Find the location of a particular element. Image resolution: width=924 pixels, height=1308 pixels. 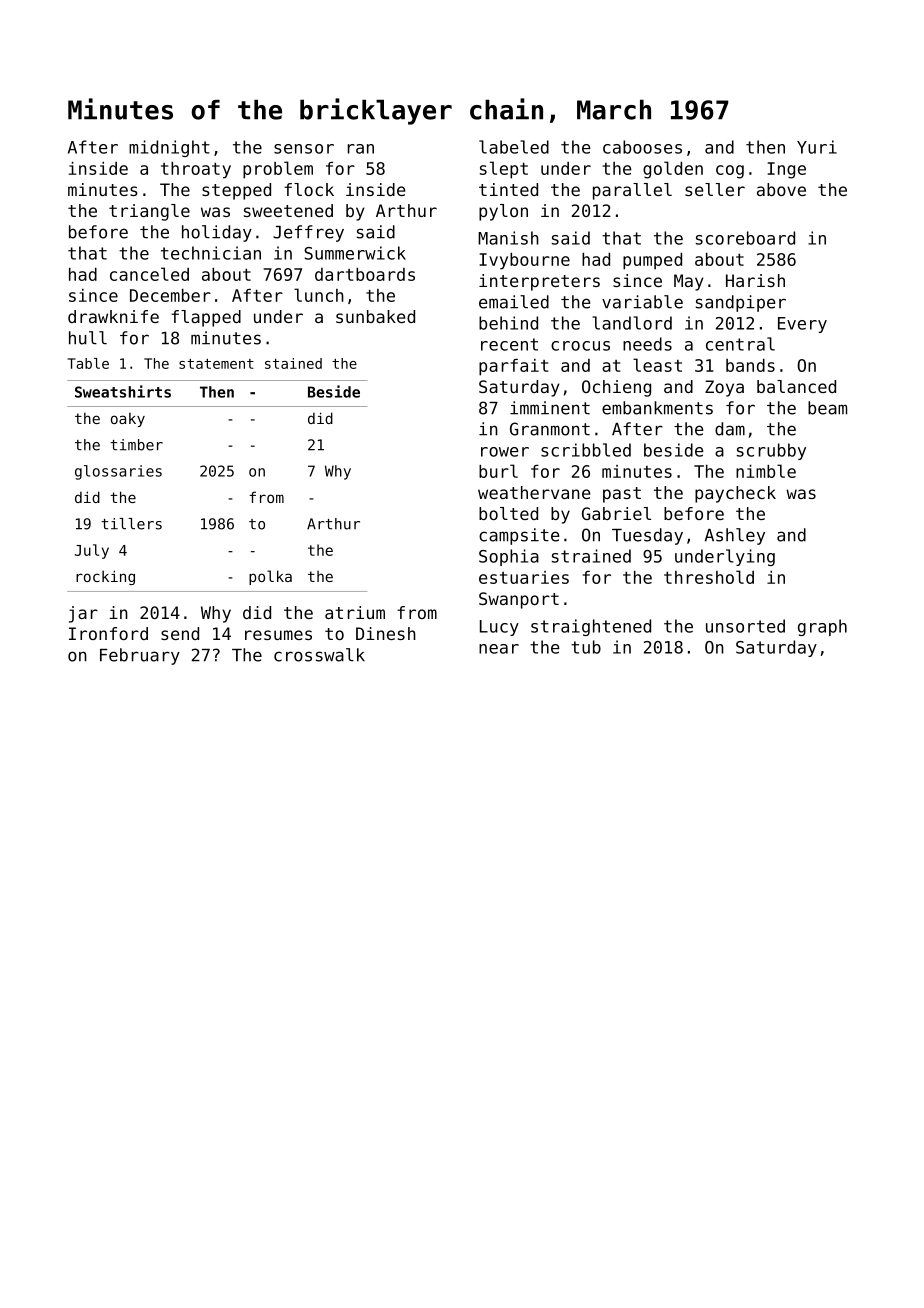

seller is located at coordinates (715, 189).
